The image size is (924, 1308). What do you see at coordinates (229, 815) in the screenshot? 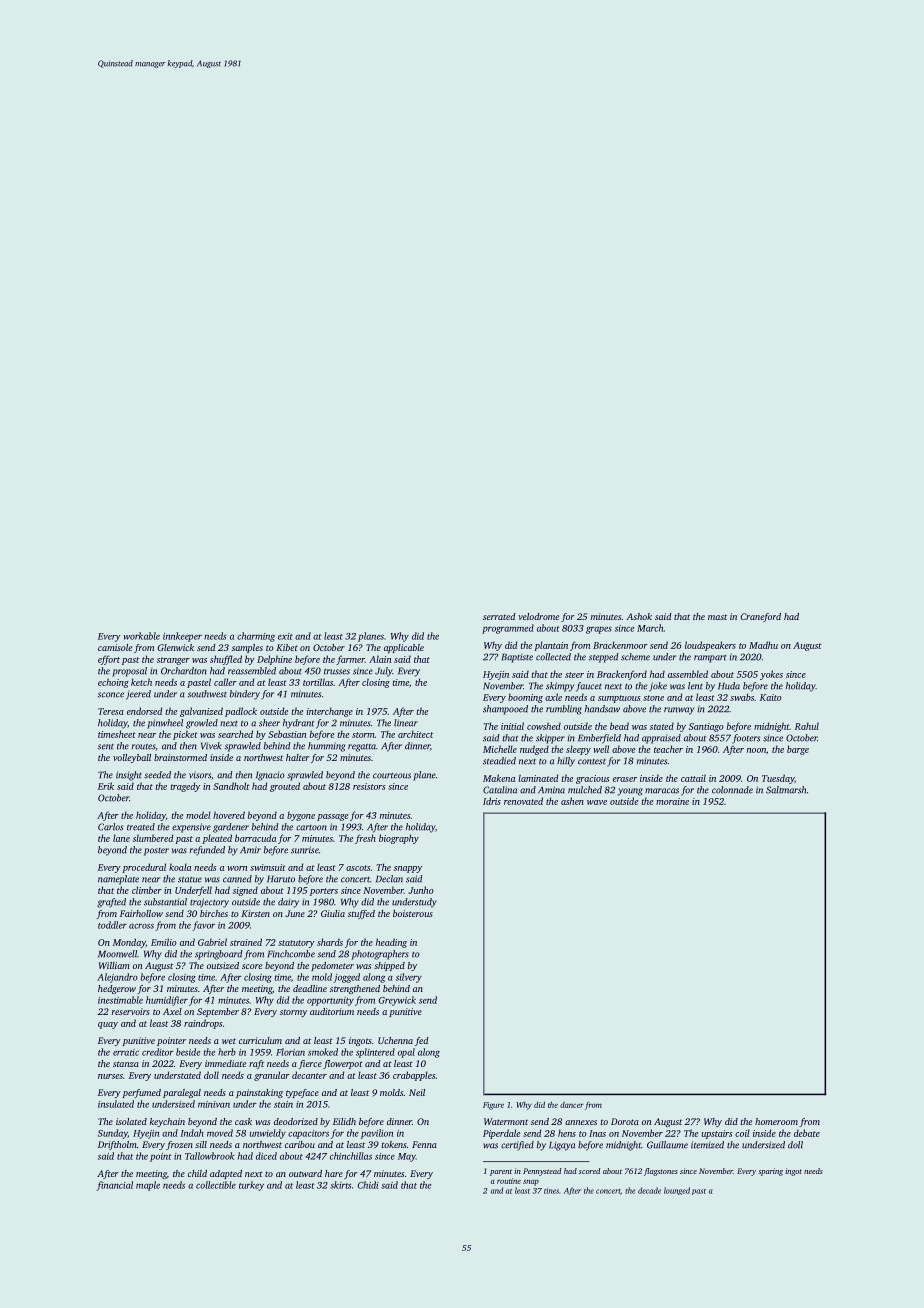
I see `hovered` at bounding box center [229, 815].
